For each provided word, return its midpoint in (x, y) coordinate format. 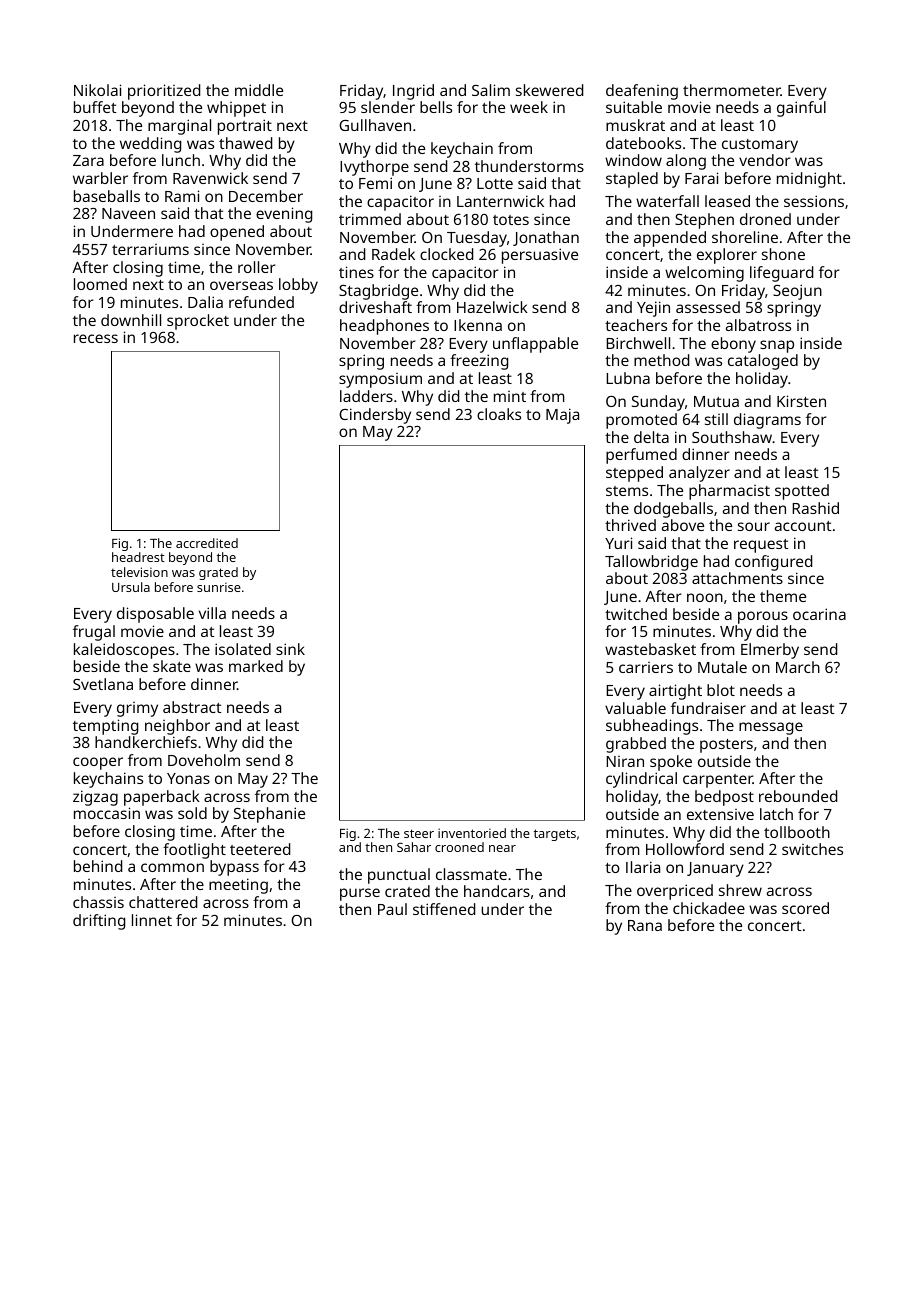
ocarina (819, 614)
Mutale (722, 667)
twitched (636, 614)
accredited (207, 543)
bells (436, 107)
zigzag (95, 798)
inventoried (472, 833)
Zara (88, 160)
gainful (801, 109)
